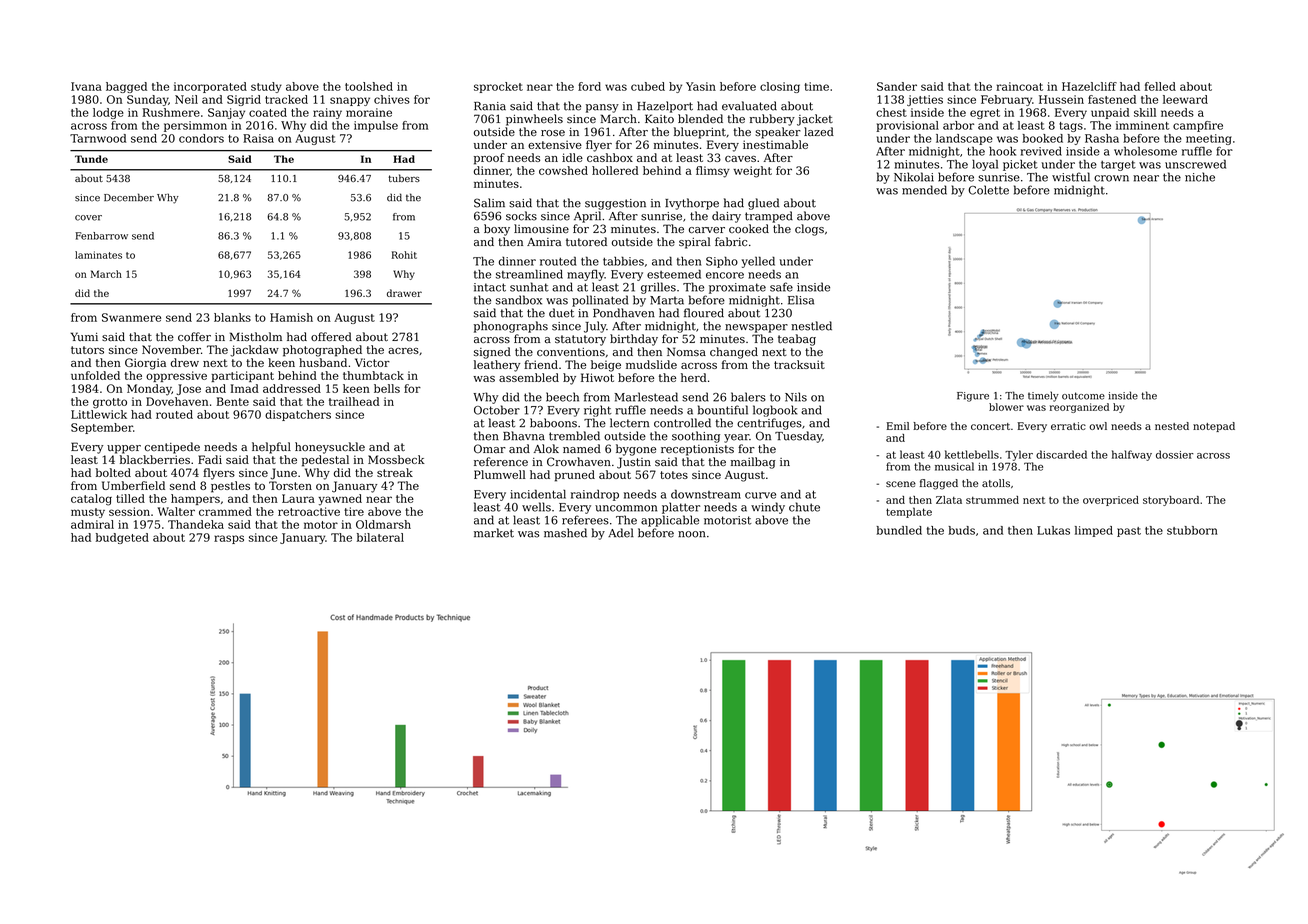 This screenshot has height=924, width=1308. What do you see at coordinates (497, 230) in the screenshot?
I see `boxy` at bounding box center [497, 230].
